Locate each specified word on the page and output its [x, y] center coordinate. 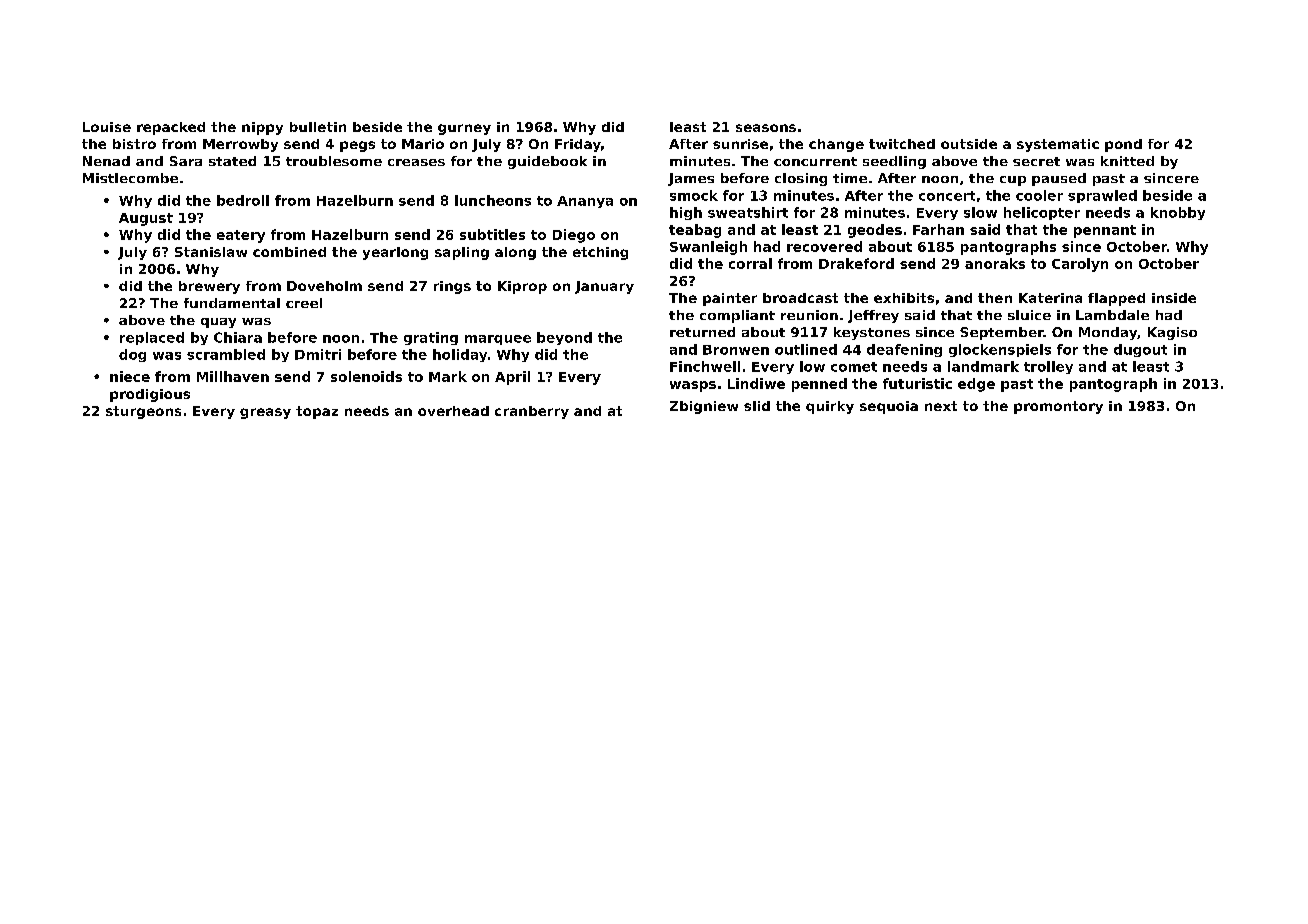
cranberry [532, 412]
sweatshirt [748, 212]
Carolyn [1080, 265]
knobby [1178, 213]
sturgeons [143, 412]
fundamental [232, 303]
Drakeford [856, 263]
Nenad [106, 161]
